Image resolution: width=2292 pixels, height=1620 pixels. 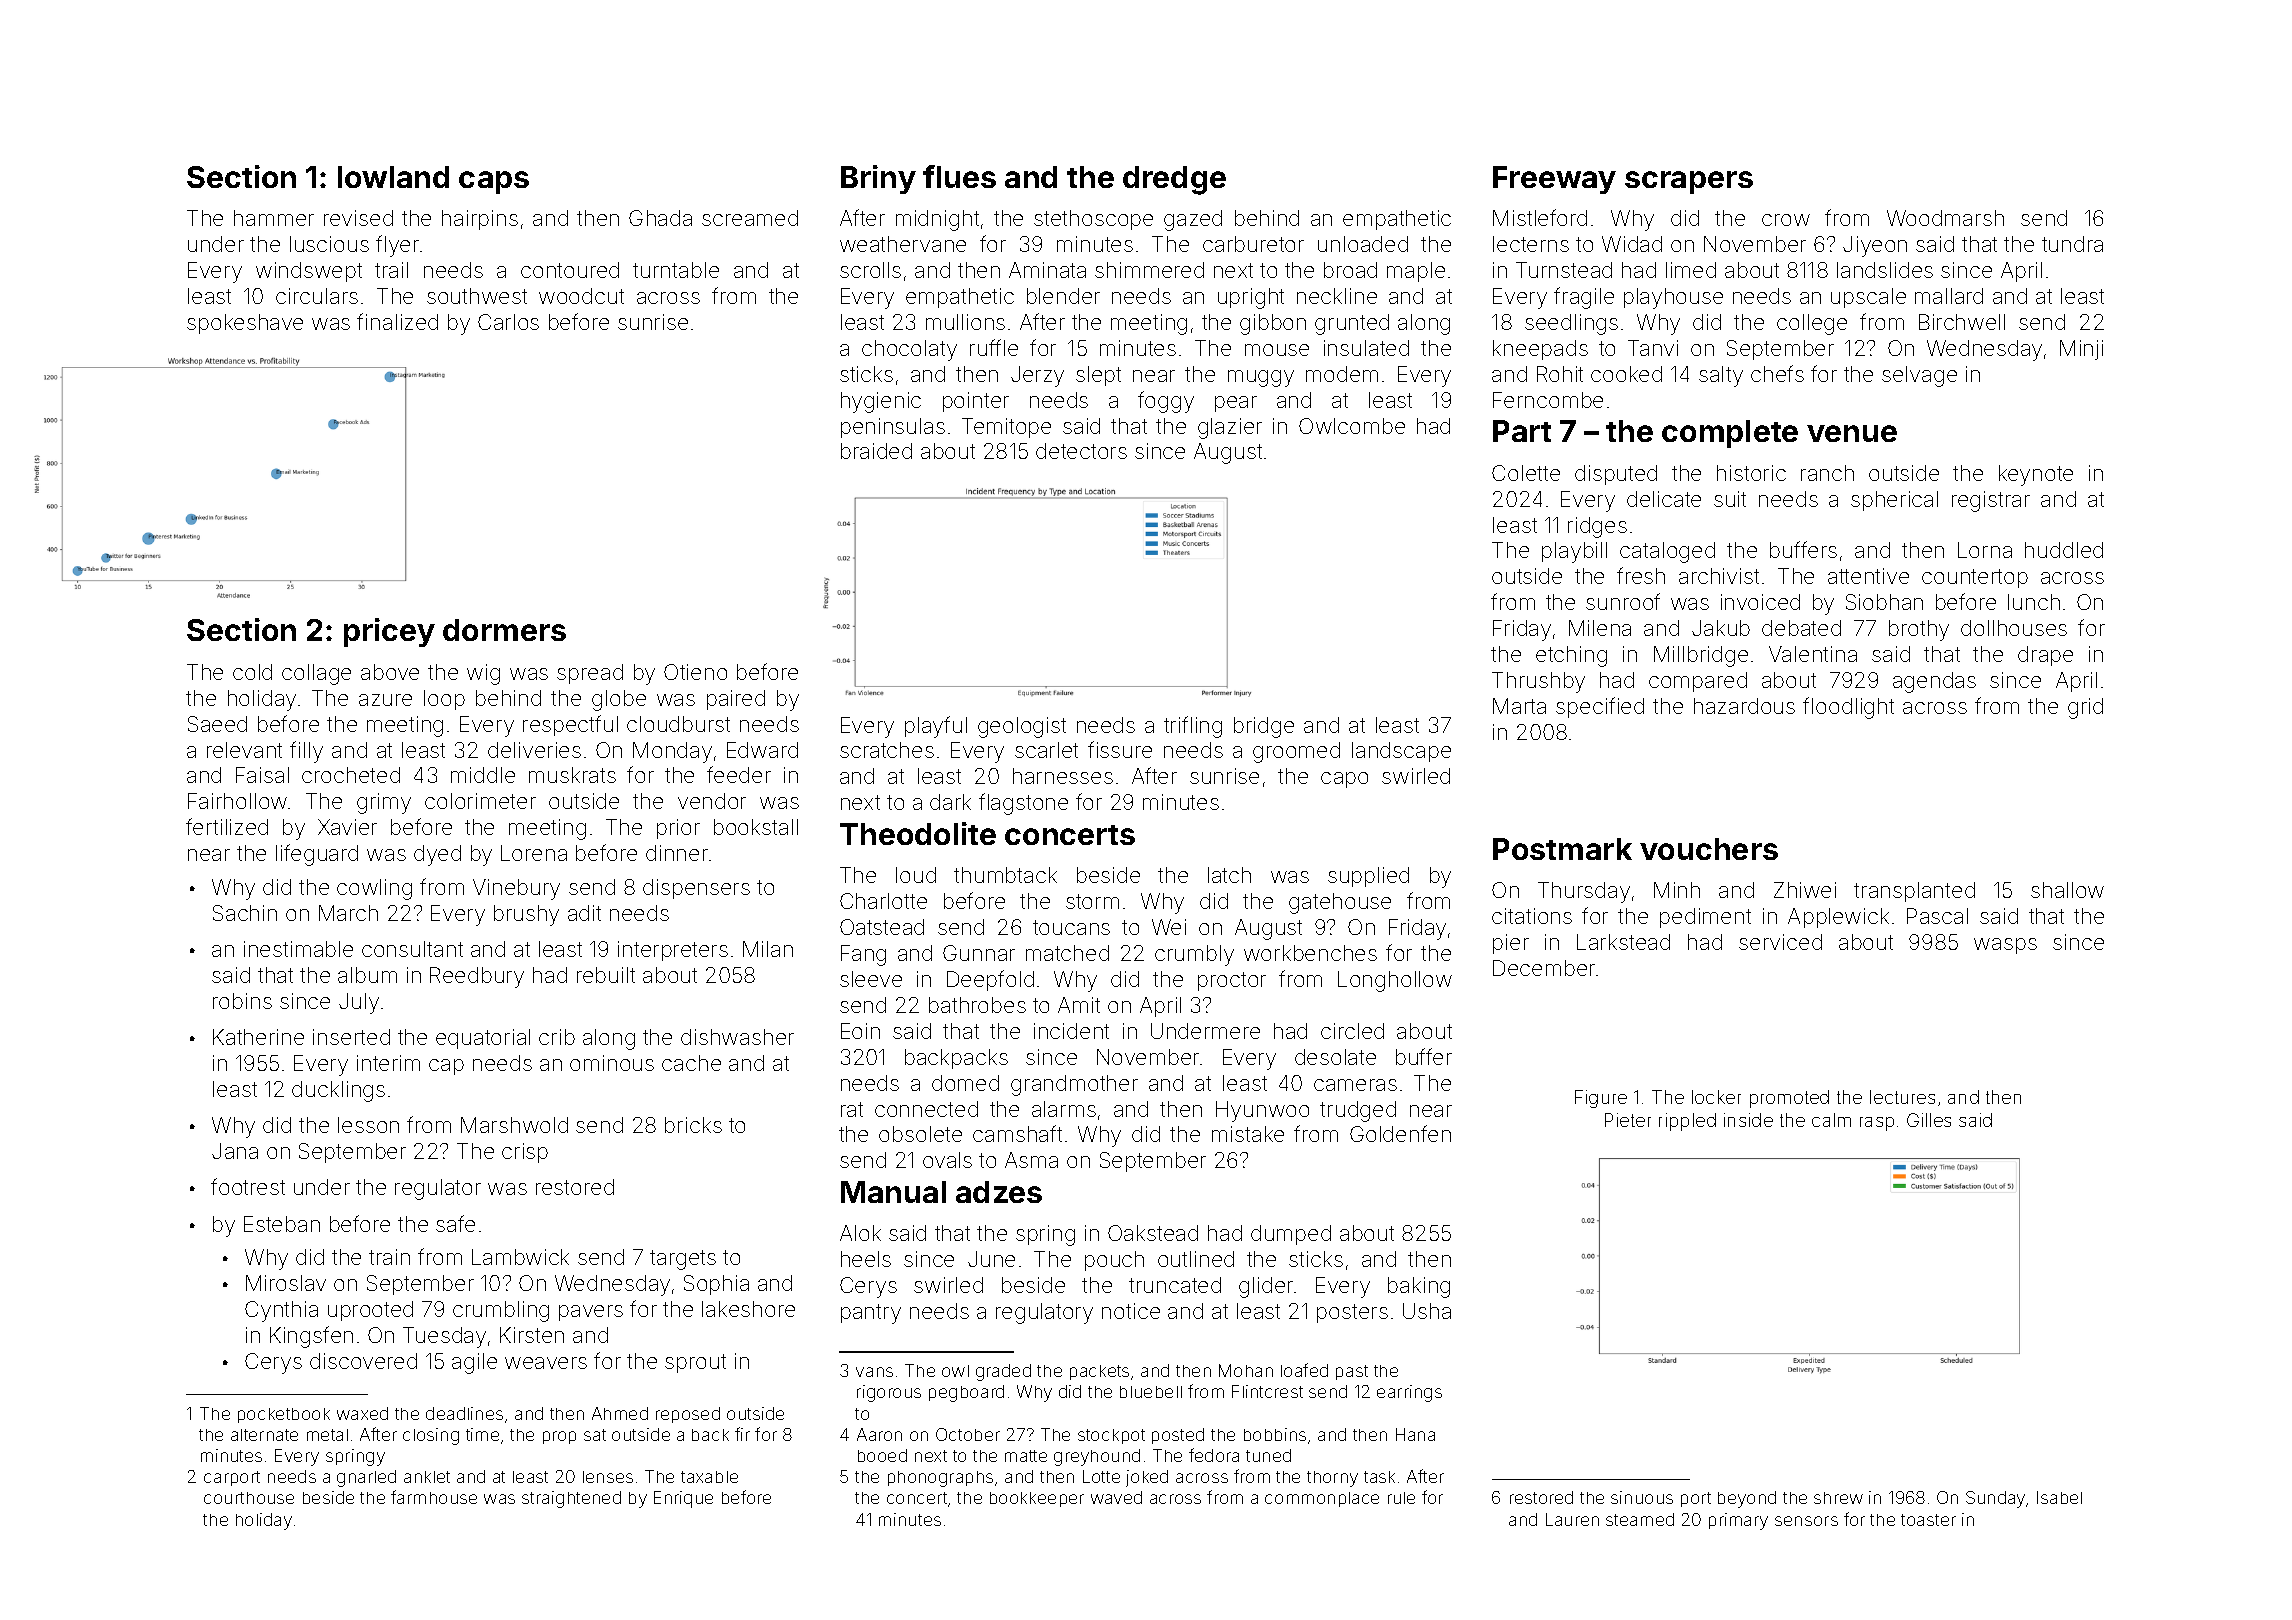 I want to click on suit, so click(x=1730, y=499).
